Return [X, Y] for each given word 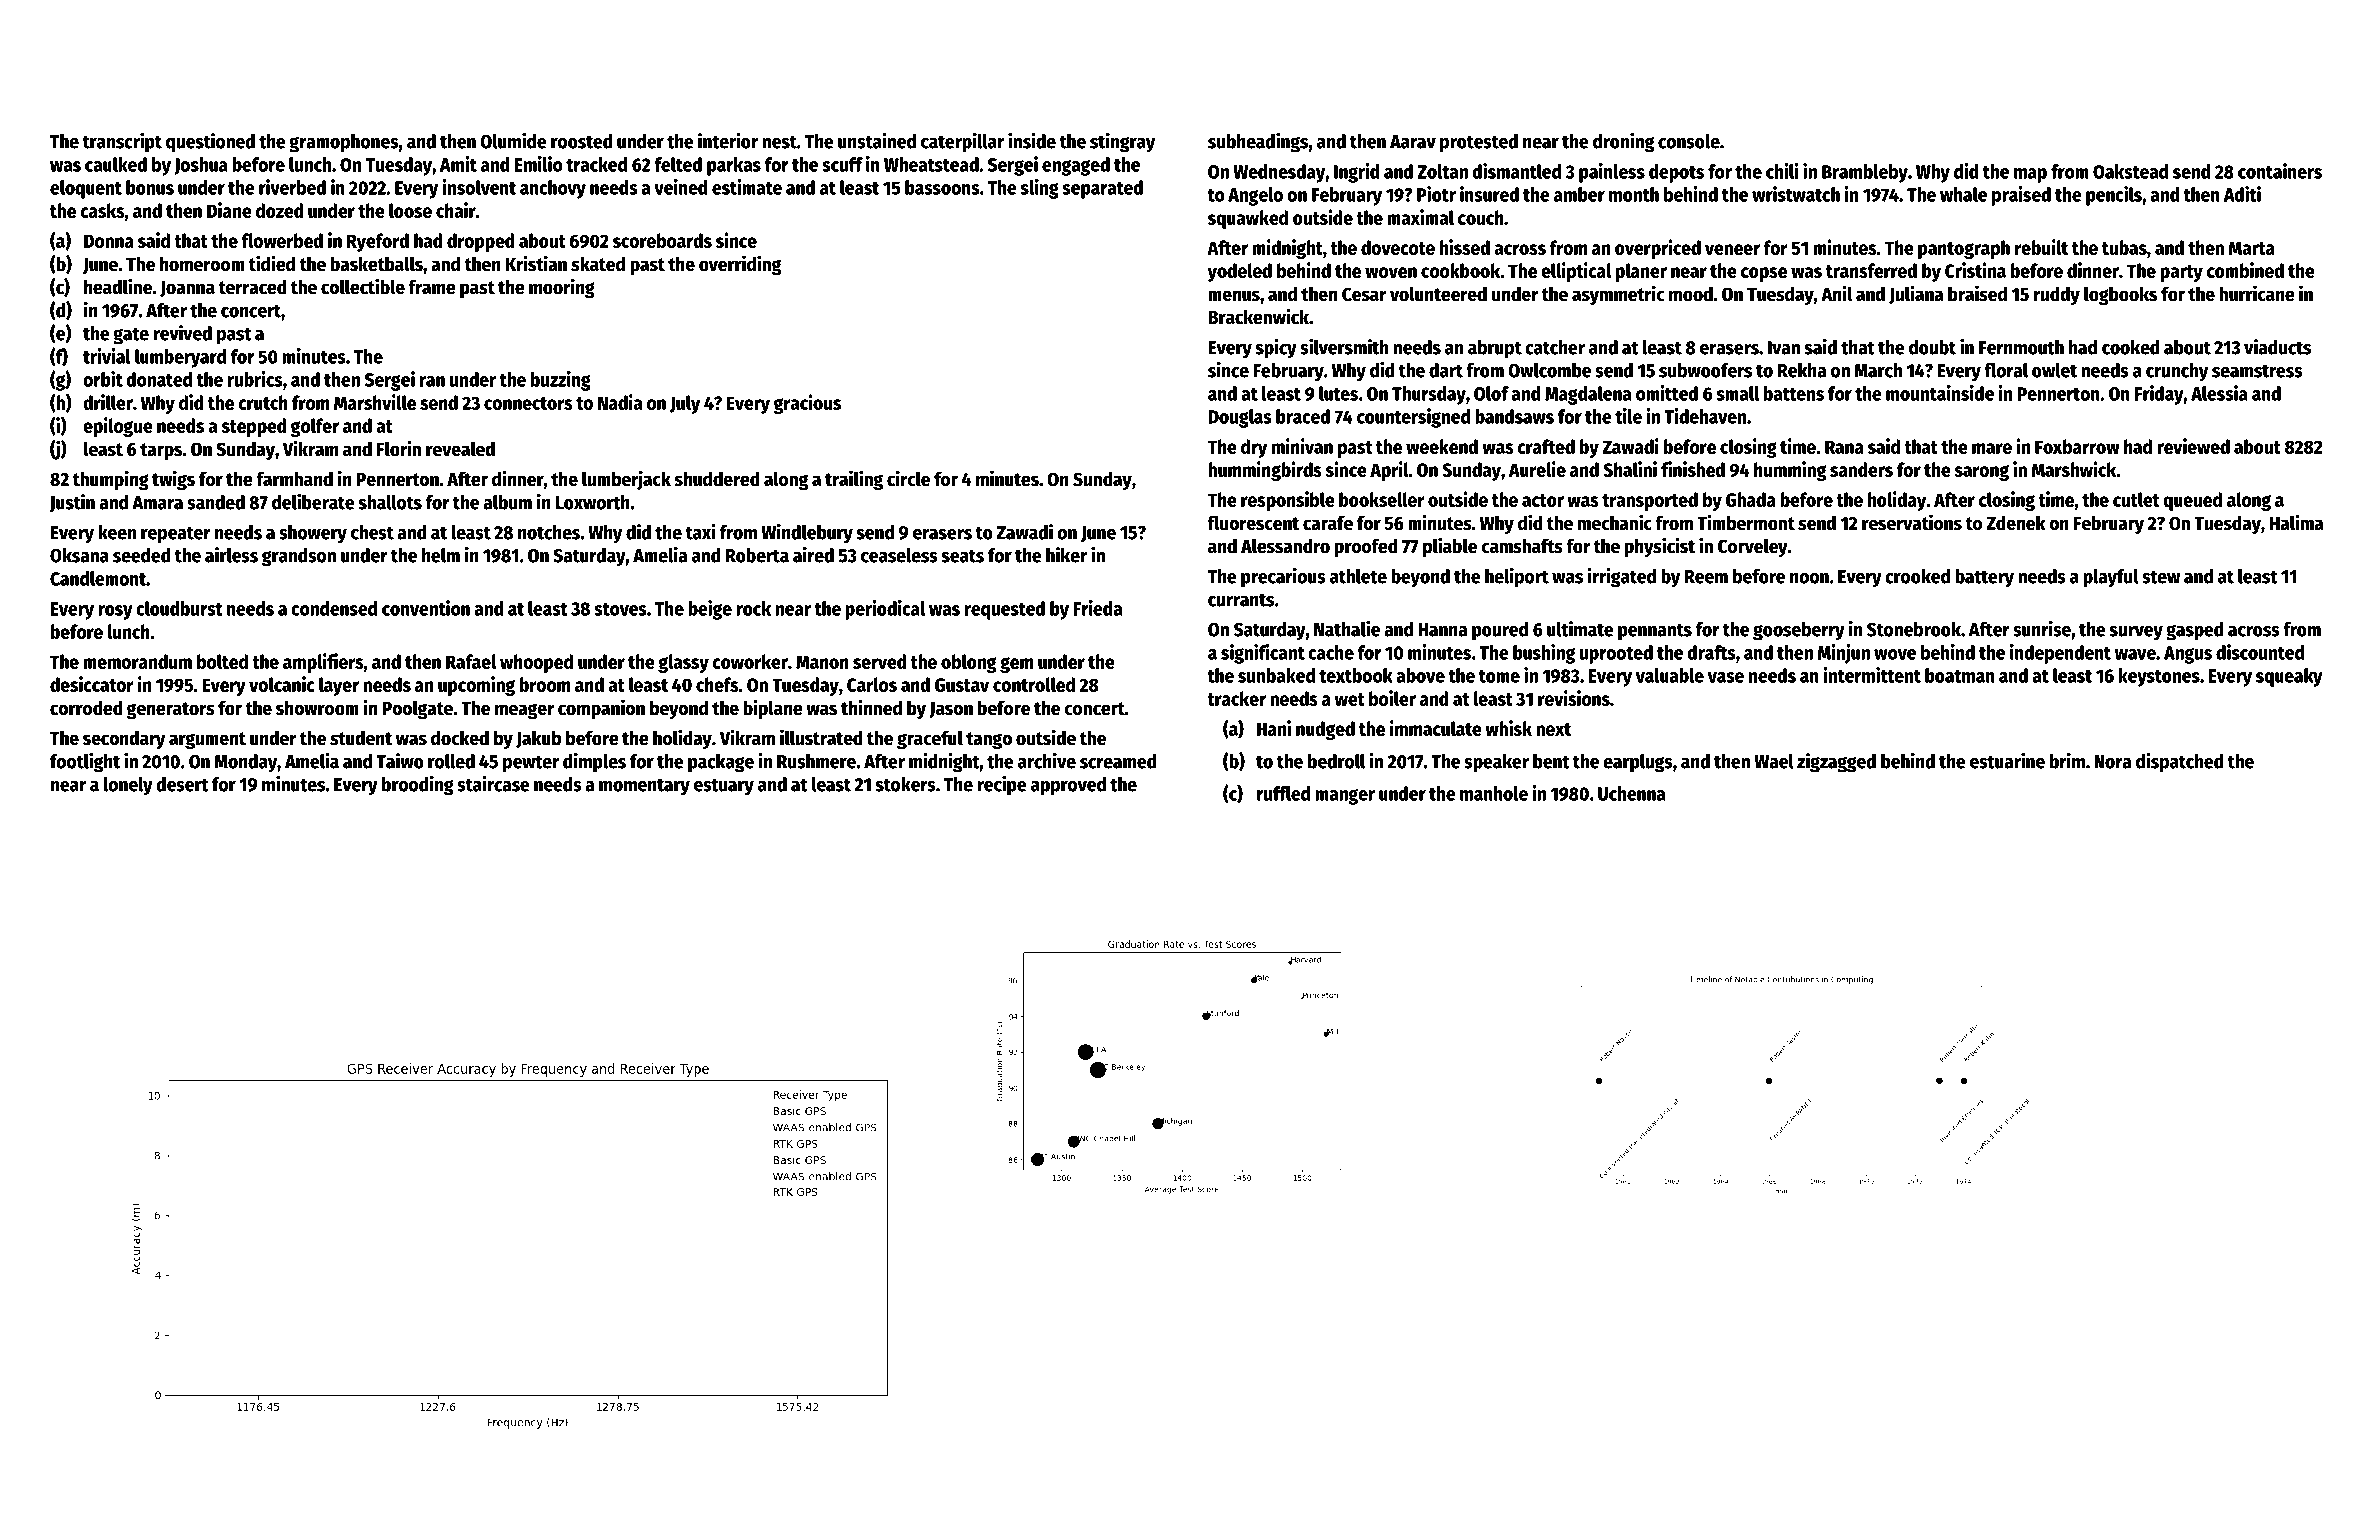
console [1689, 141]
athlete [1358, 576]
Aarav [1413, 142]
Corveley [1753, 547]
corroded [86, 708]
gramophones [344, 143]
